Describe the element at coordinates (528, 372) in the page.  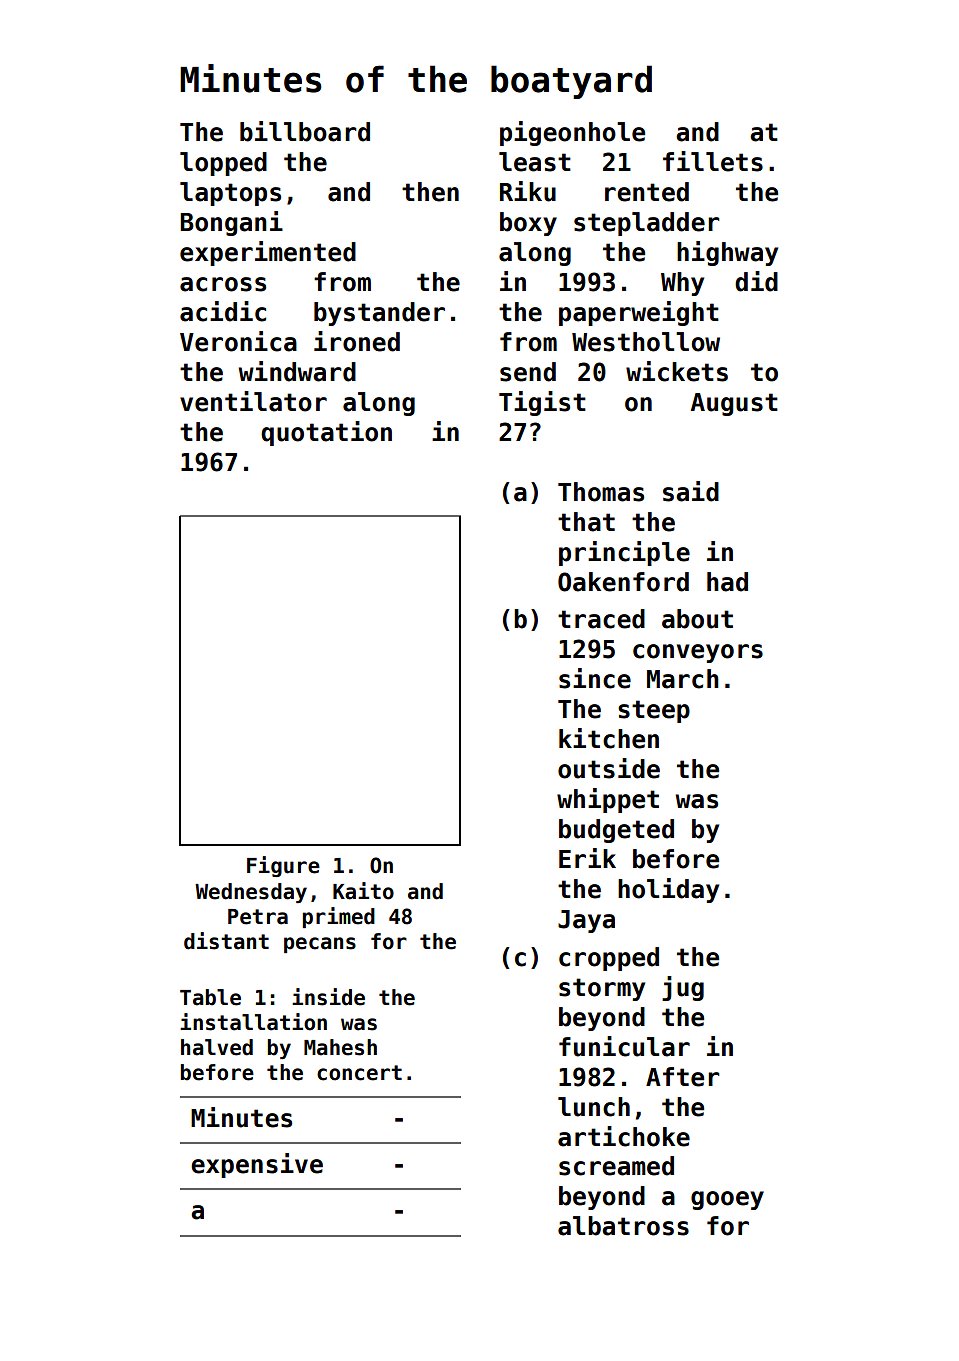
I see `send` at that location.
